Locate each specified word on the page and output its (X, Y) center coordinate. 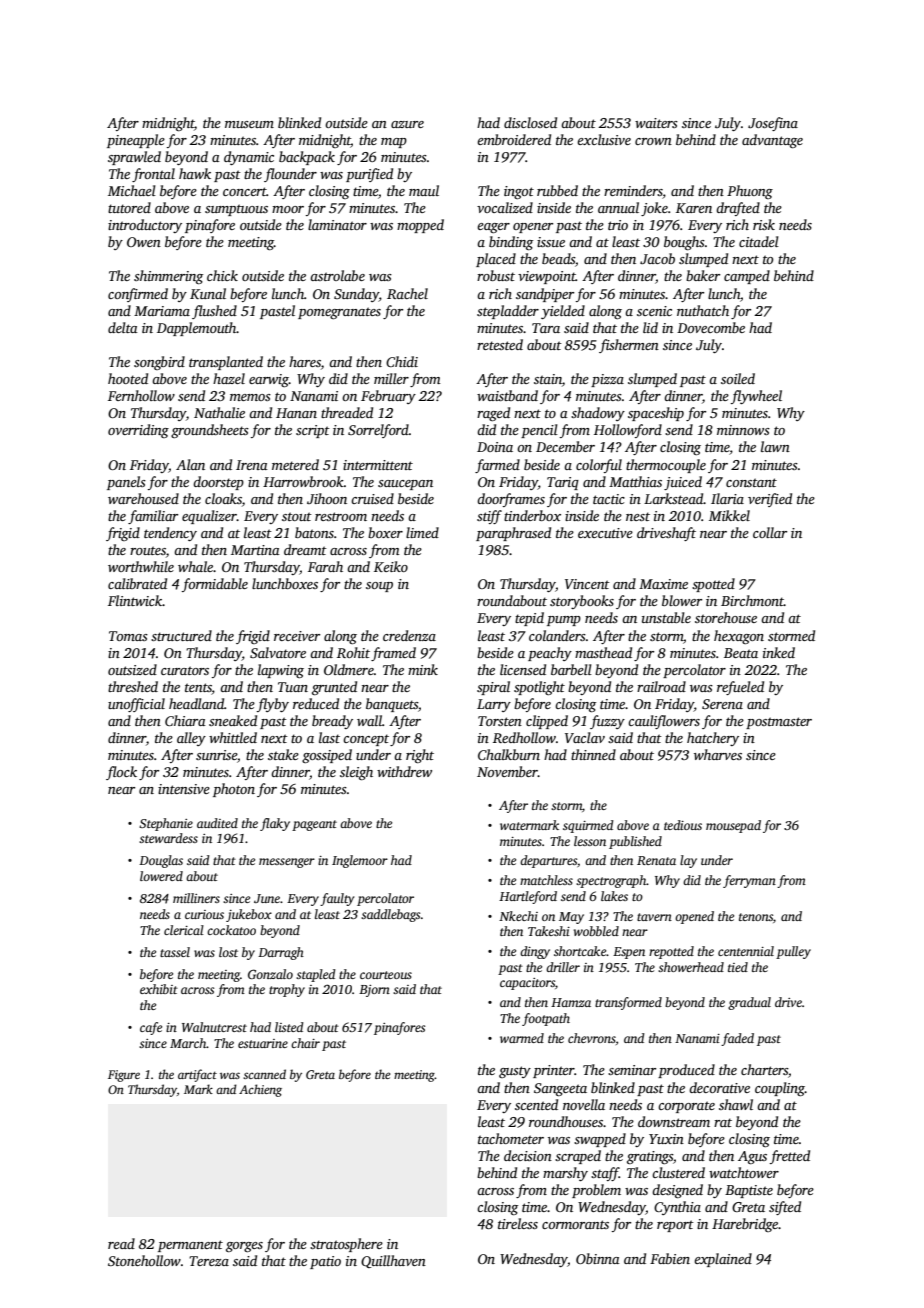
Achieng (260, 1090)
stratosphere (346, 1245)
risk (764, 224)
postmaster (779, 723)
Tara (546, 328)
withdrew (404, 771)
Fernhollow (141, 395)
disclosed (530, 122)
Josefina (773, 124)
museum (249, 124)
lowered (161, 876)
